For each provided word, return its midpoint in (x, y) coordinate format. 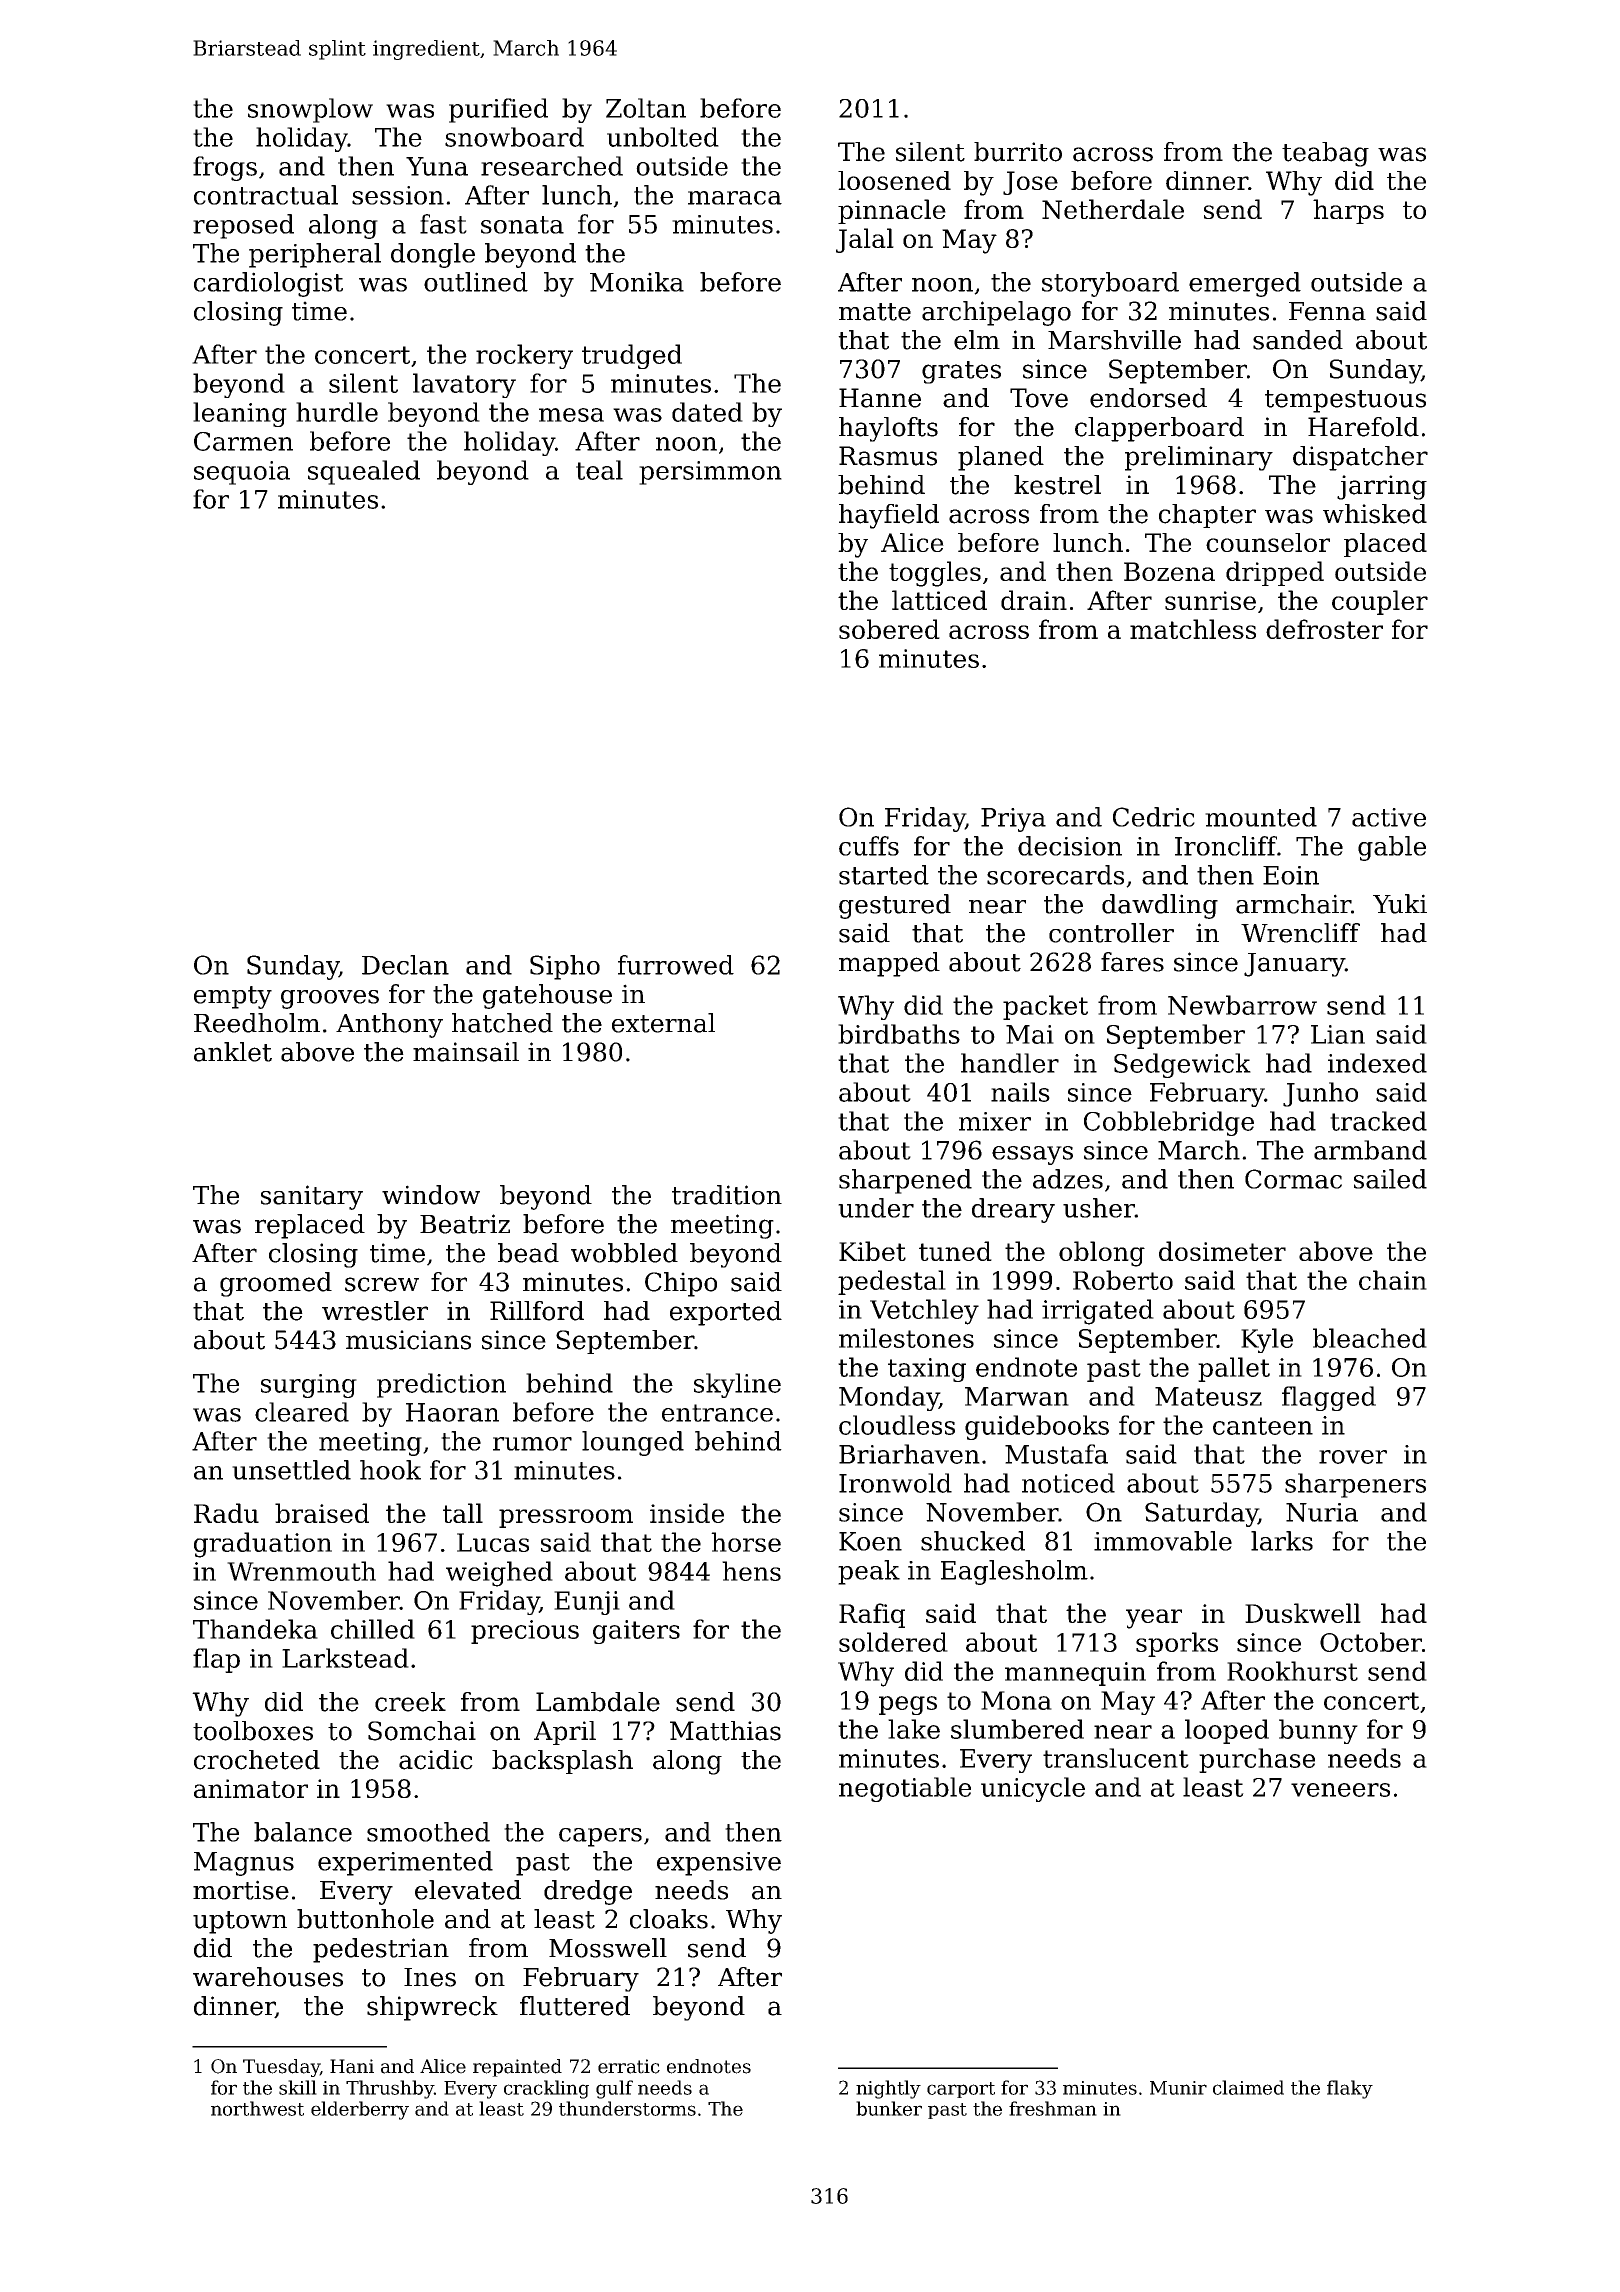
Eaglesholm (1014, 1572)
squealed (364, 472)
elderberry (360, 2110)
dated (707, 412)
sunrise (1210, 600)
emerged (1245, 284)
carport (961, 2090)
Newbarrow (1242, 1005)
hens (751, 1571)
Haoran (452, 1412)
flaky (1350, 2089)
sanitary (312, 1197)
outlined (476, 282)
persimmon (710, 473)
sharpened (905, 1181)
